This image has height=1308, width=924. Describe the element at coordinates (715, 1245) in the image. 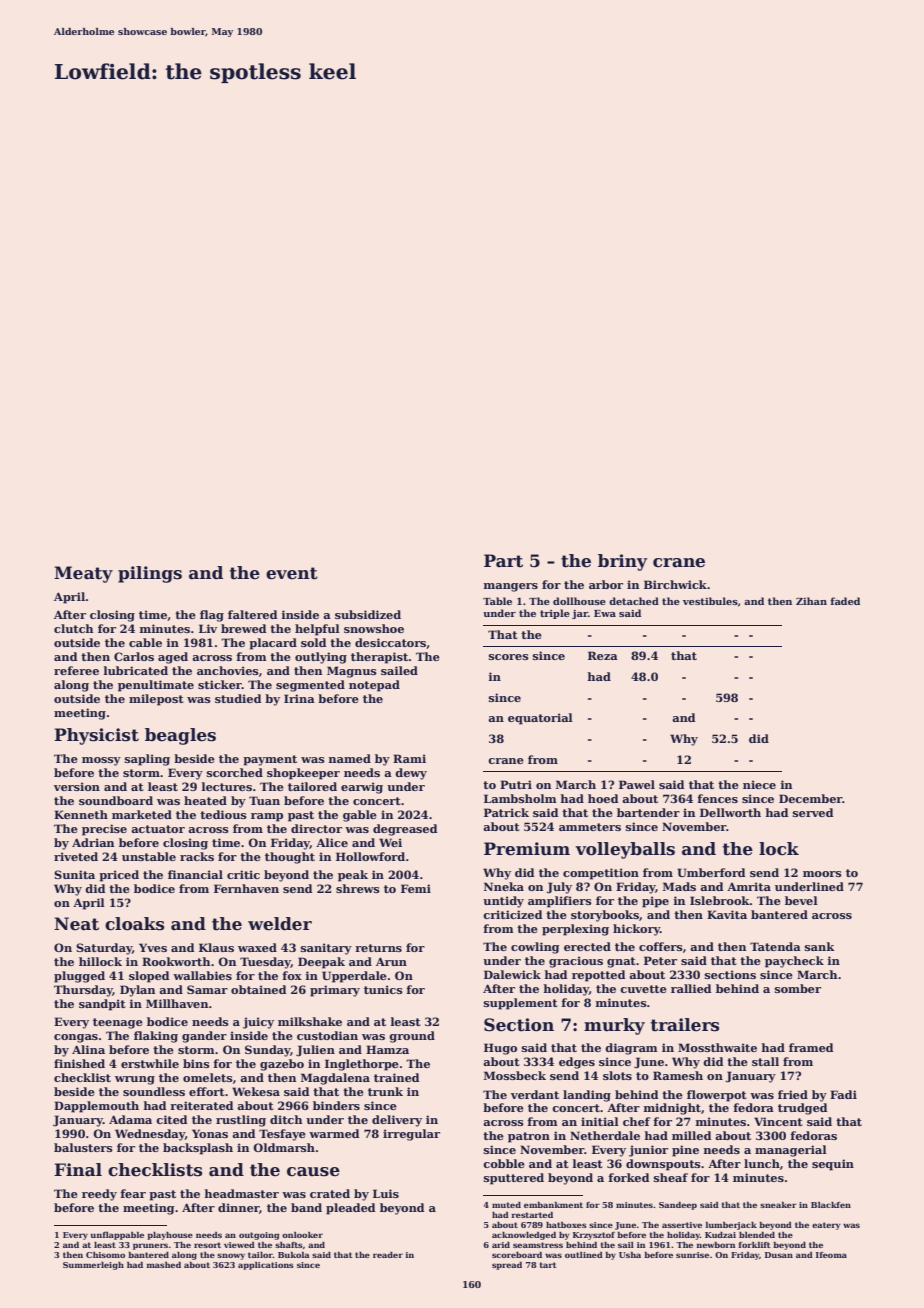

I see `newborn` at that location.
